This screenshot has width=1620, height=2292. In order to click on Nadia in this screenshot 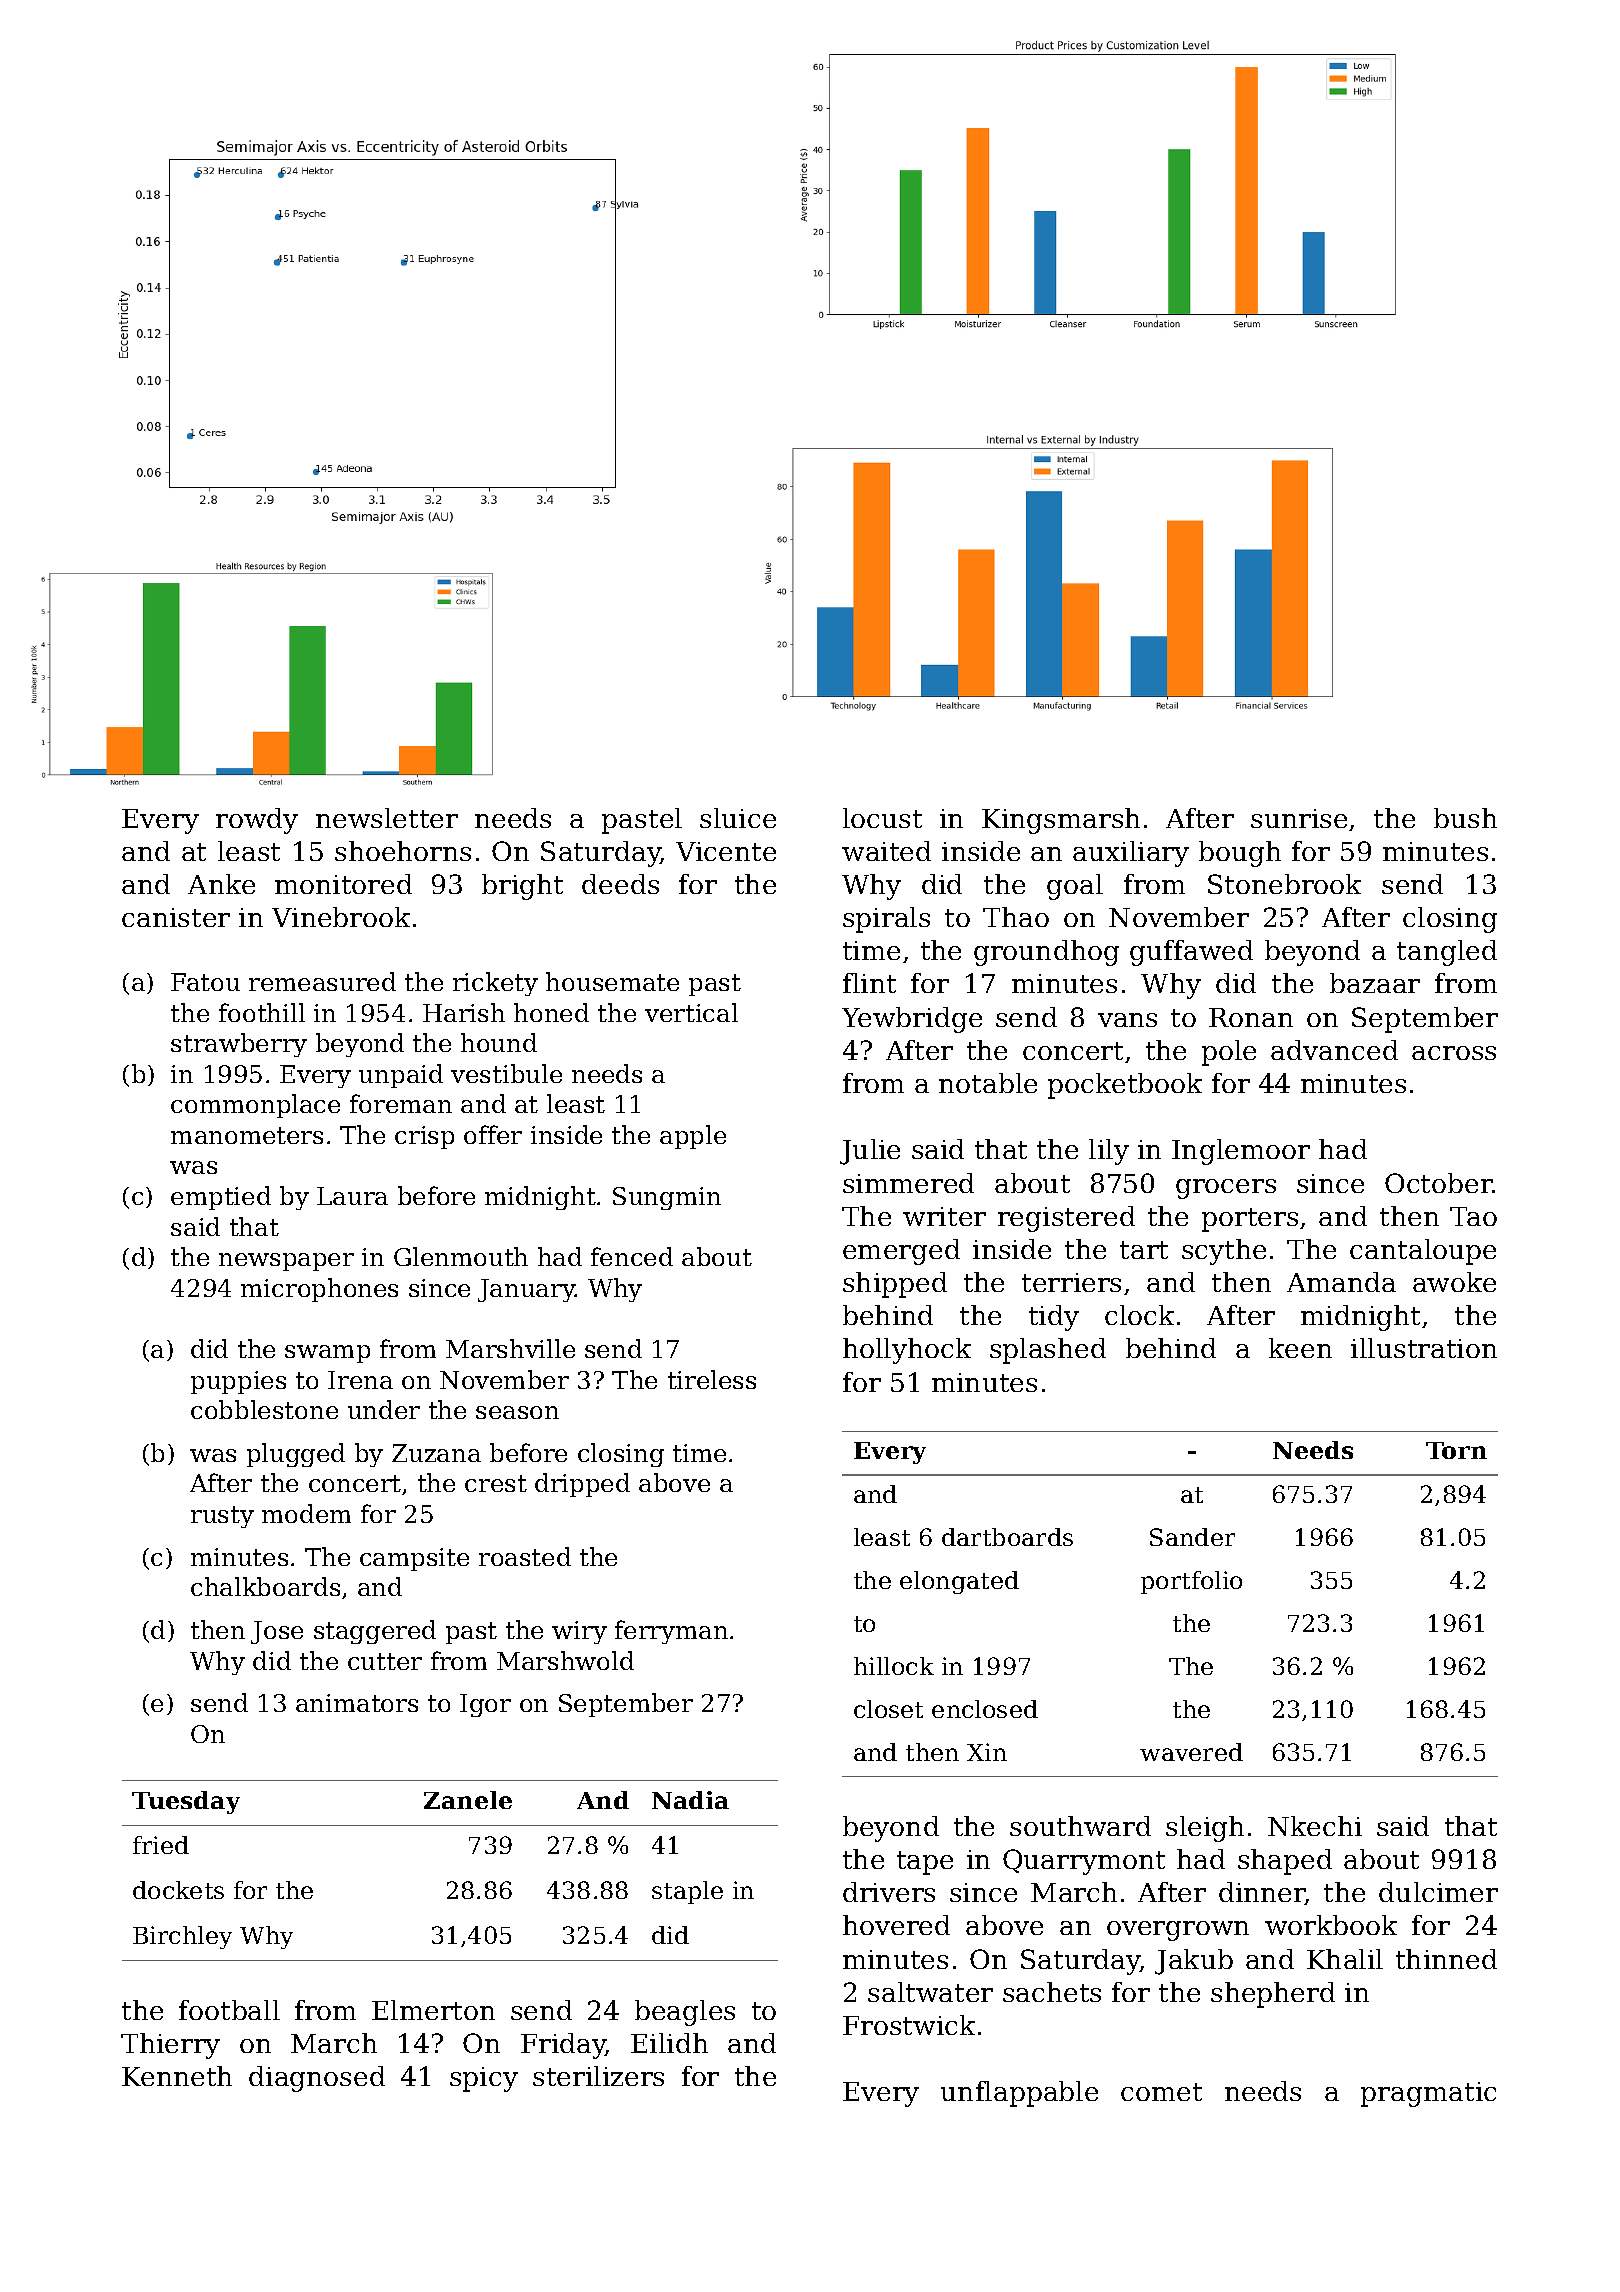, I will do `click(690, 1800)`.
